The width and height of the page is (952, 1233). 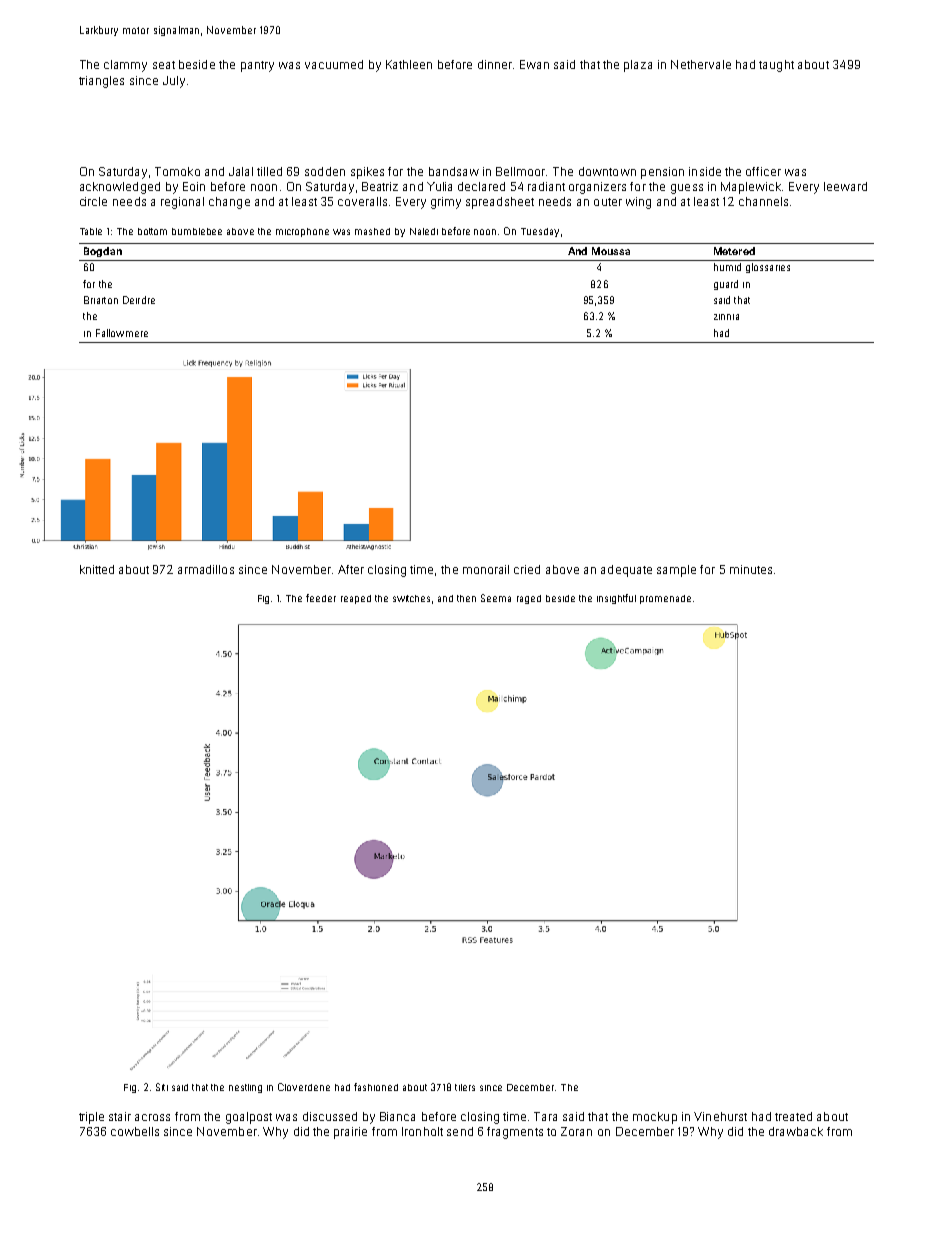 What do you see at coordinates (534, 64) in the page?
I see `Ewan` at bounding box center [534, 64].
